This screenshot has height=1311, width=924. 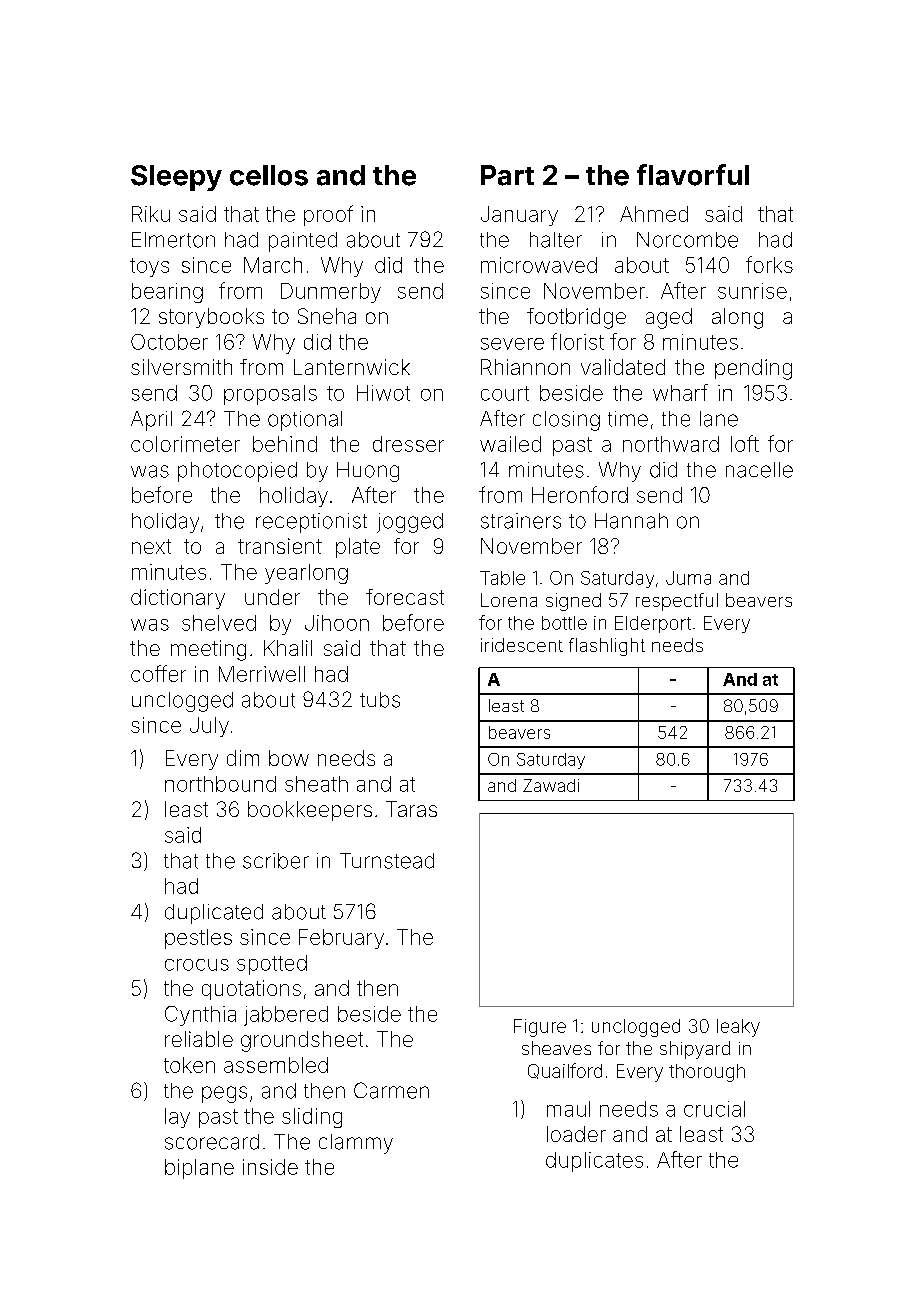 I want to click on Figure, so click(x=540, y=1028).
